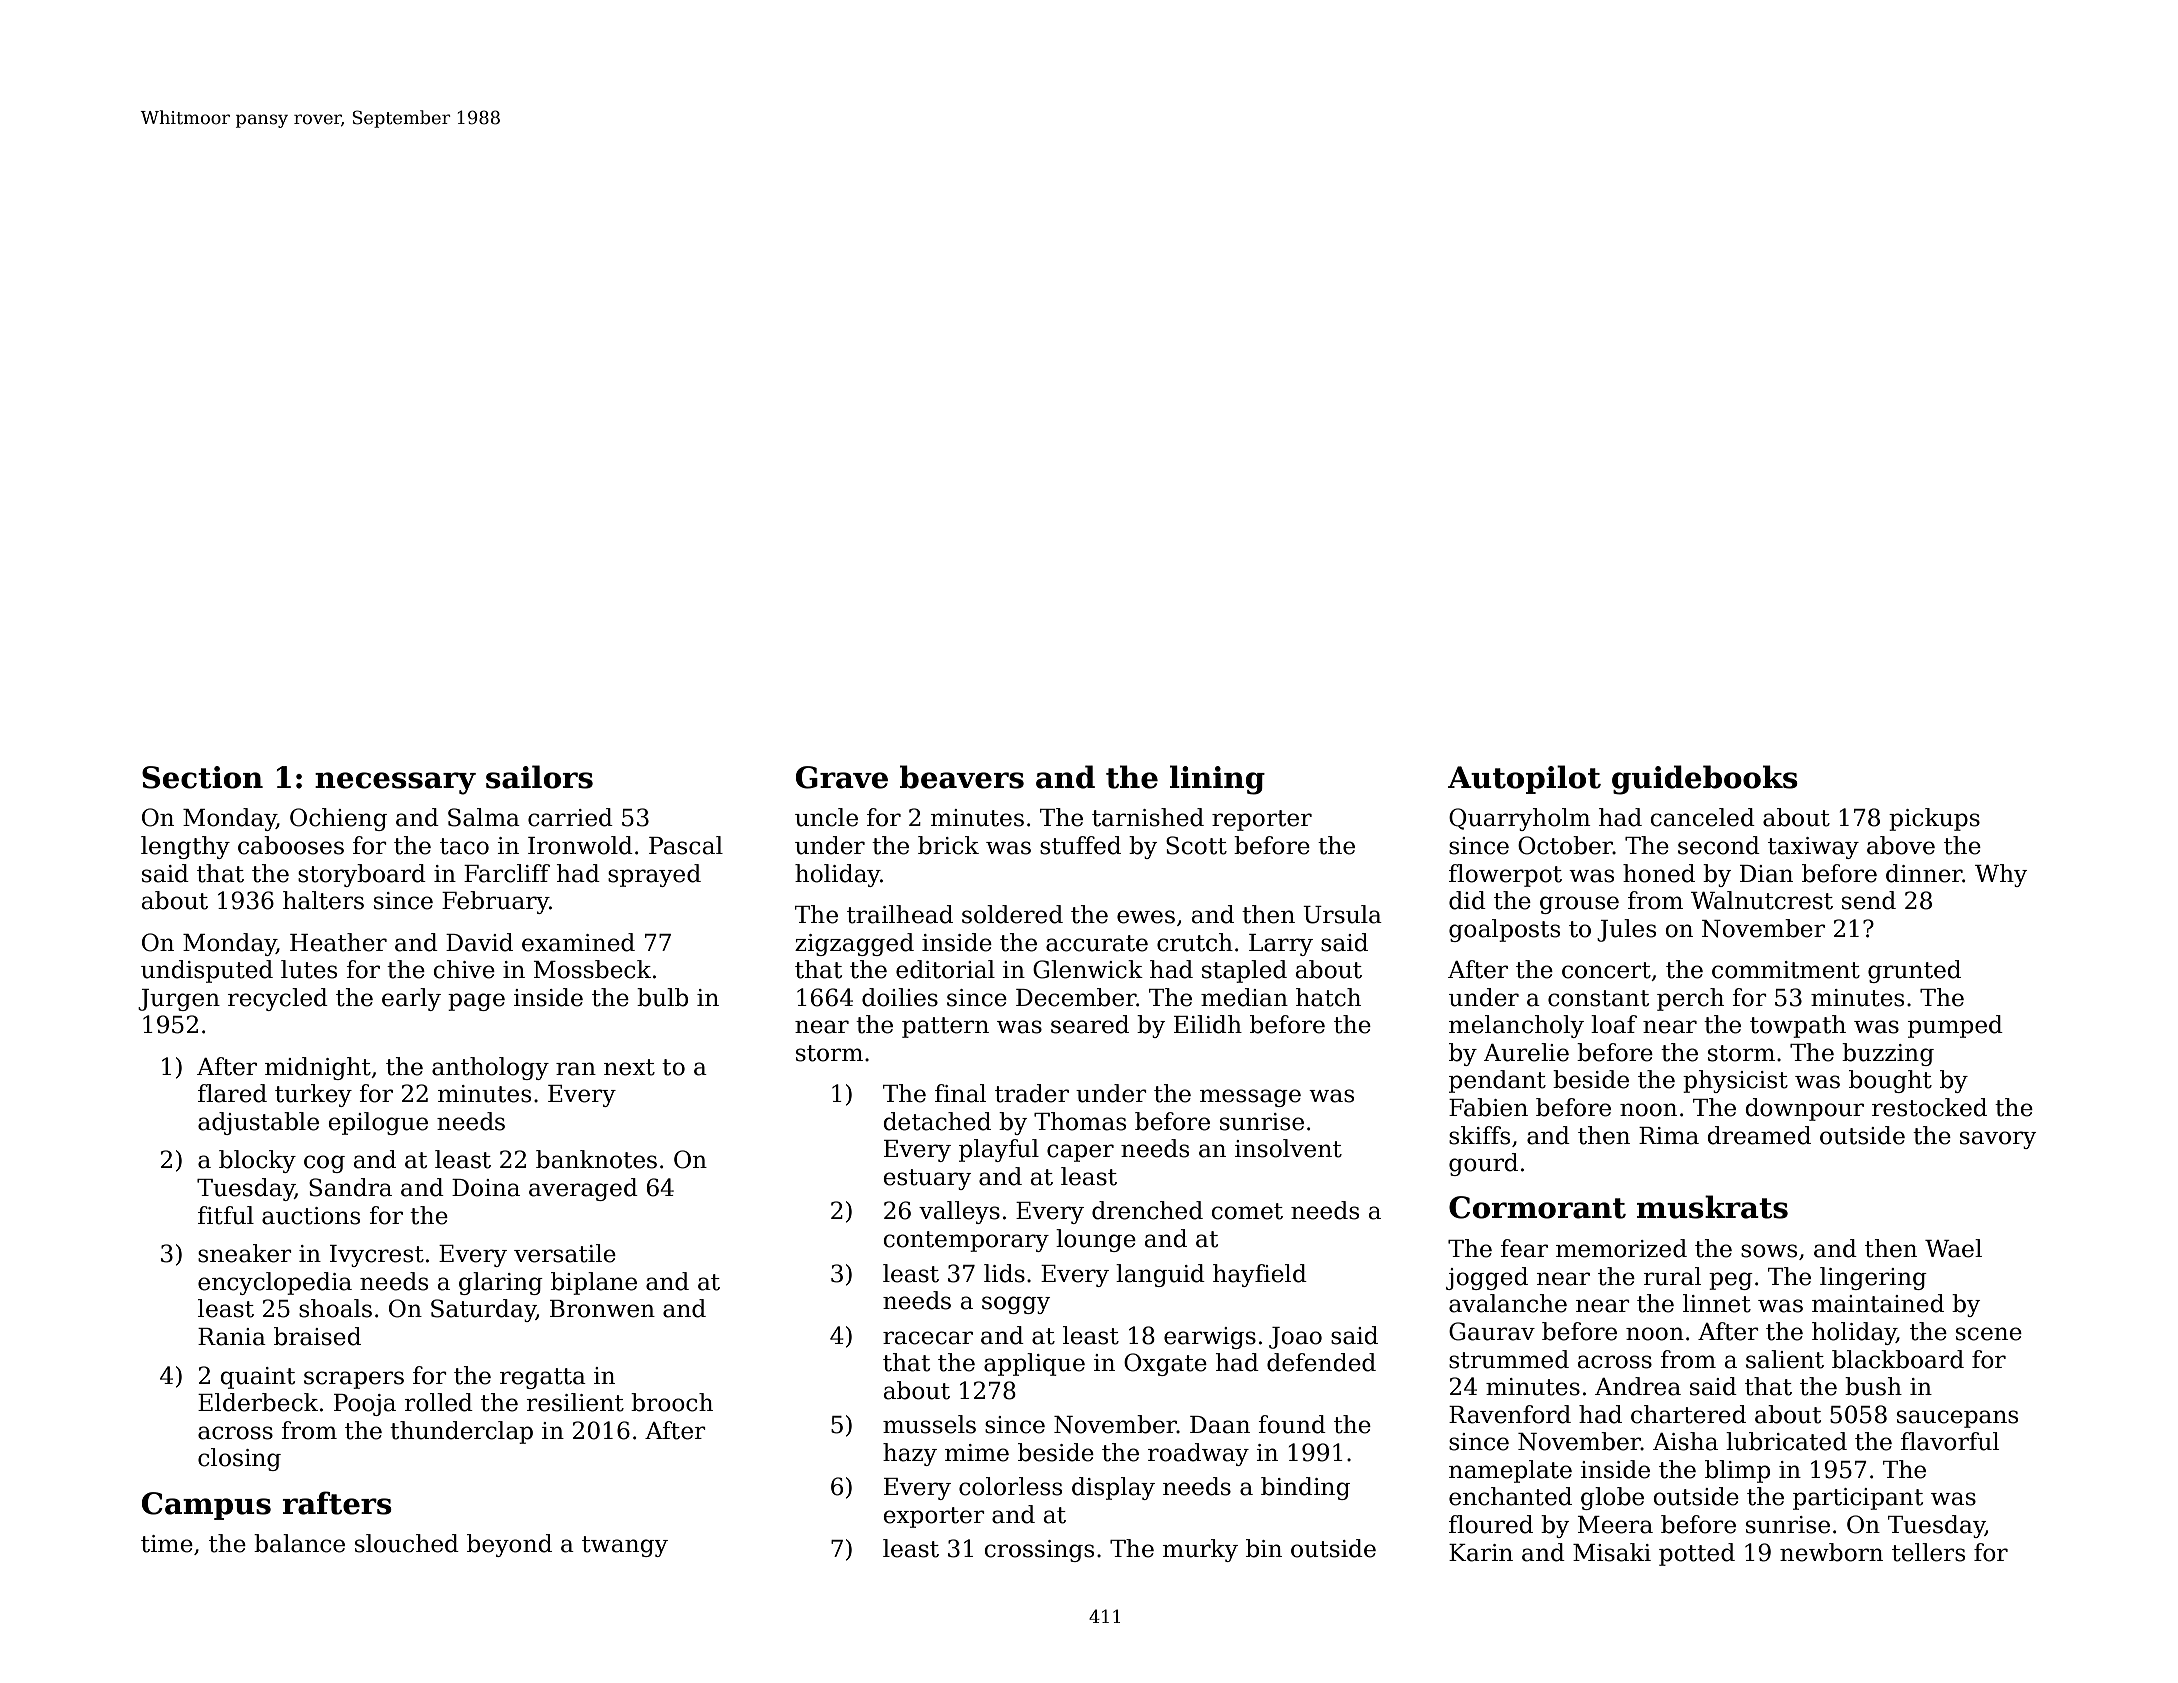 Image resolution: width=2178 pixels, height=1683 pixels. What do you see at coordinates (1929, 1107) in the page?
I see `restocked` at bounding box center [1929, 1107].
